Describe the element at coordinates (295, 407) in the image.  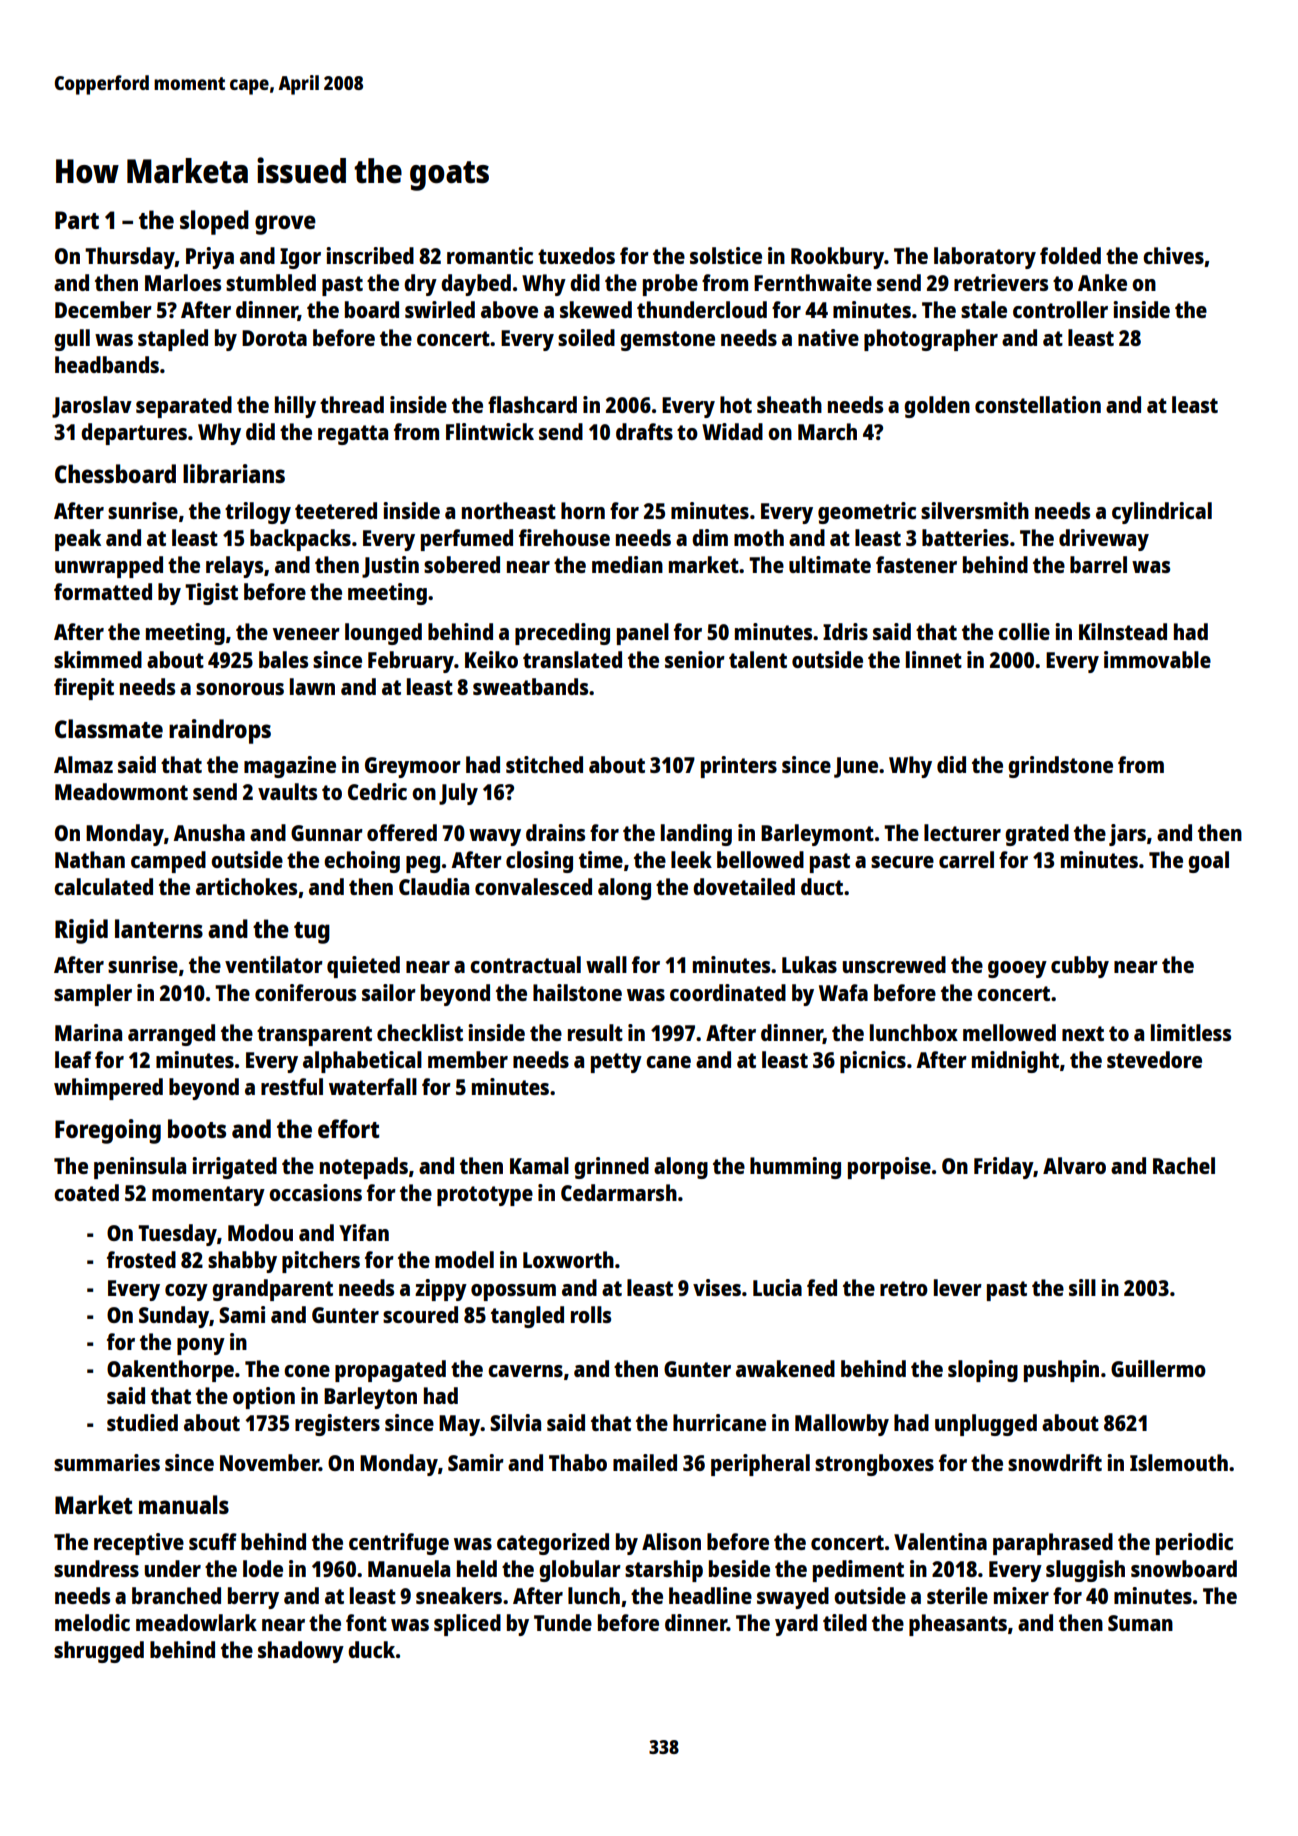
I see `hilly` at that location.
